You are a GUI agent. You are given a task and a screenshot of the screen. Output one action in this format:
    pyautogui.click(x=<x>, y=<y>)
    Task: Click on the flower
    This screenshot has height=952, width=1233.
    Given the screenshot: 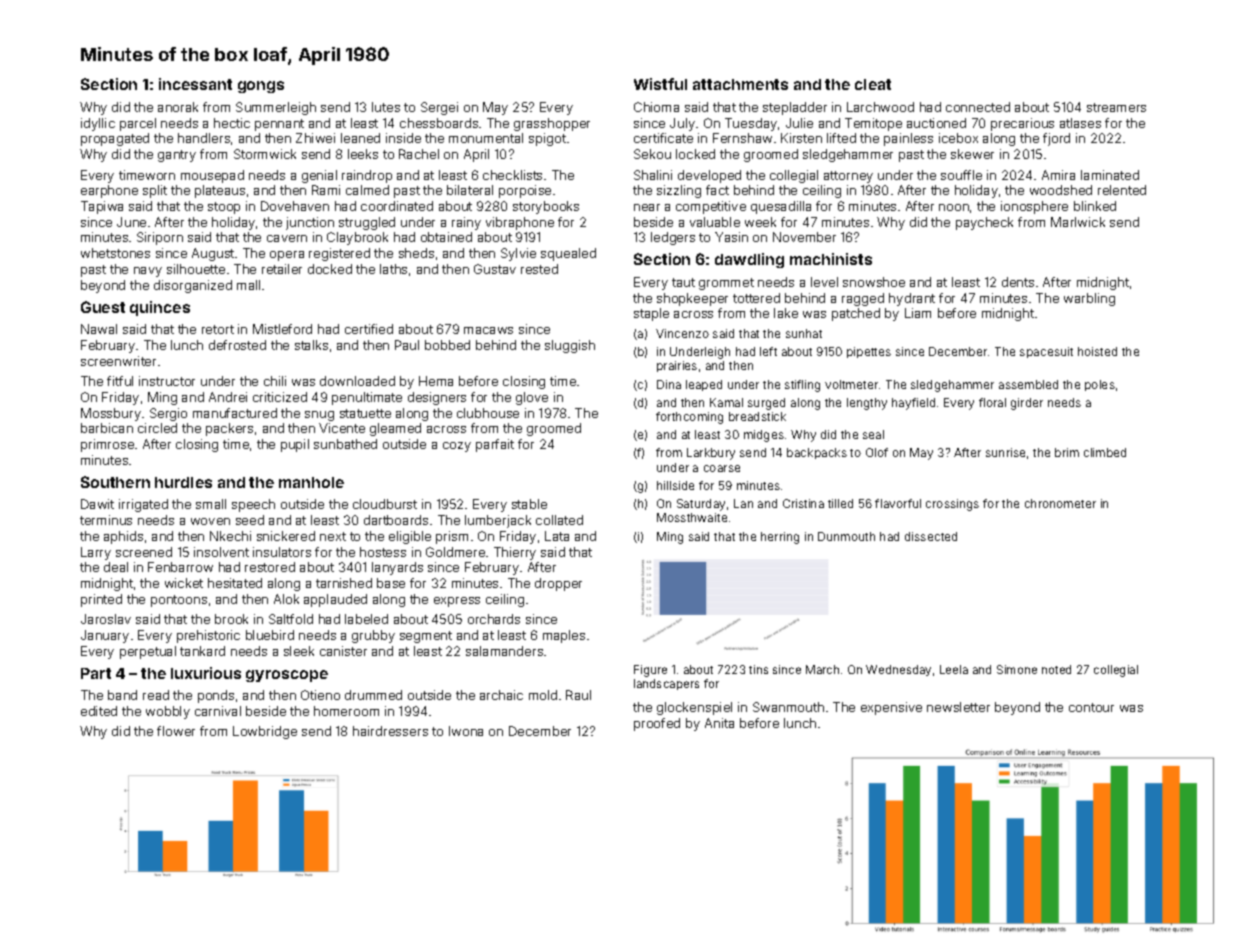 What is the action you would take?
    pyautogui.click(x=176, y=731)
